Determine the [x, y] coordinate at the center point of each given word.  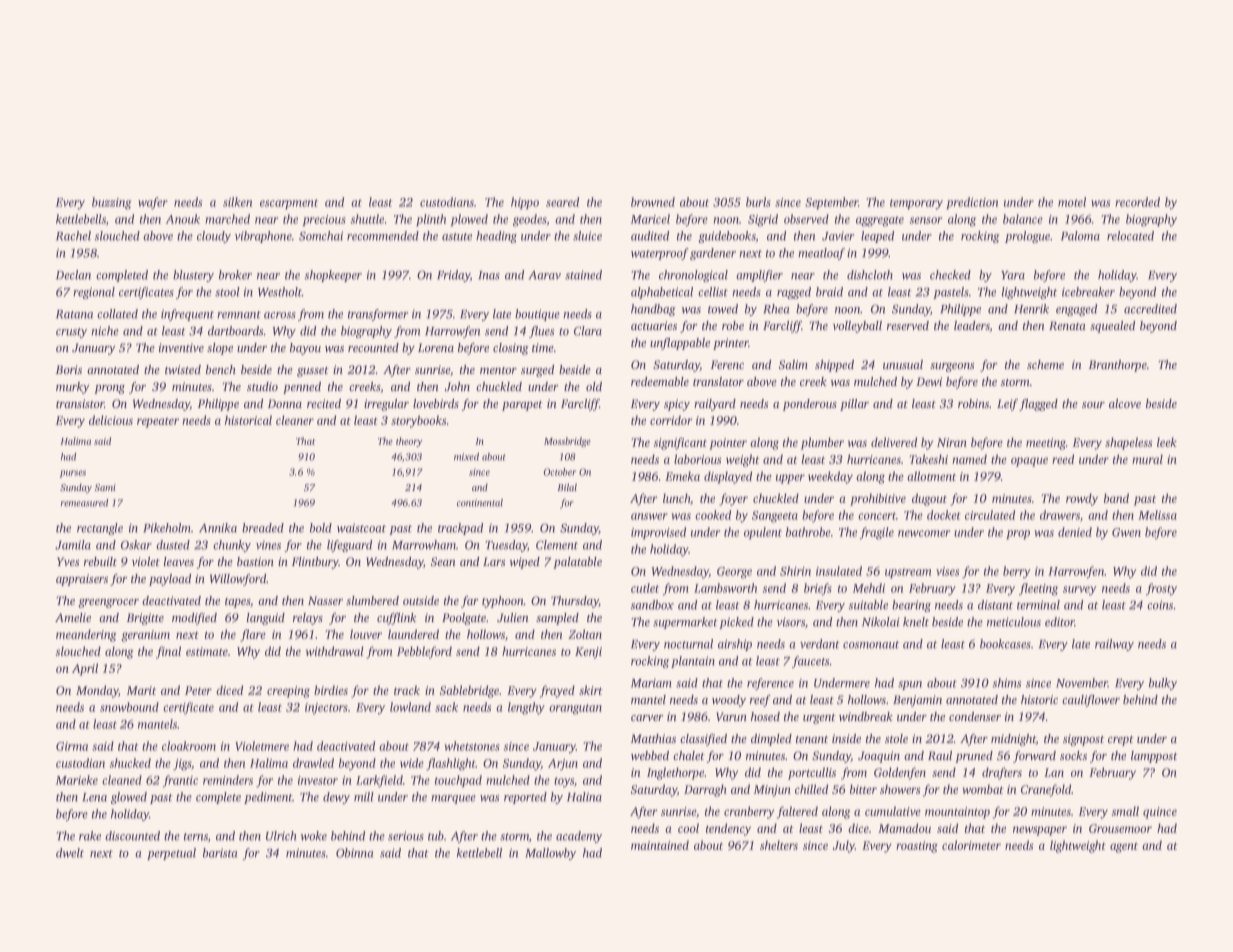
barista [220, 853]
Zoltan [585, 634]
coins [1160, 605]
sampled [557, 619]
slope [220, 349]
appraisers [82, 580]
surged [537, 371]
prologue [1027, 237]
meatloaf [821, 254]
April [85, 669]
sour [1093, 405]
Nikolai [881, 622]
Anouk [183, 219]
